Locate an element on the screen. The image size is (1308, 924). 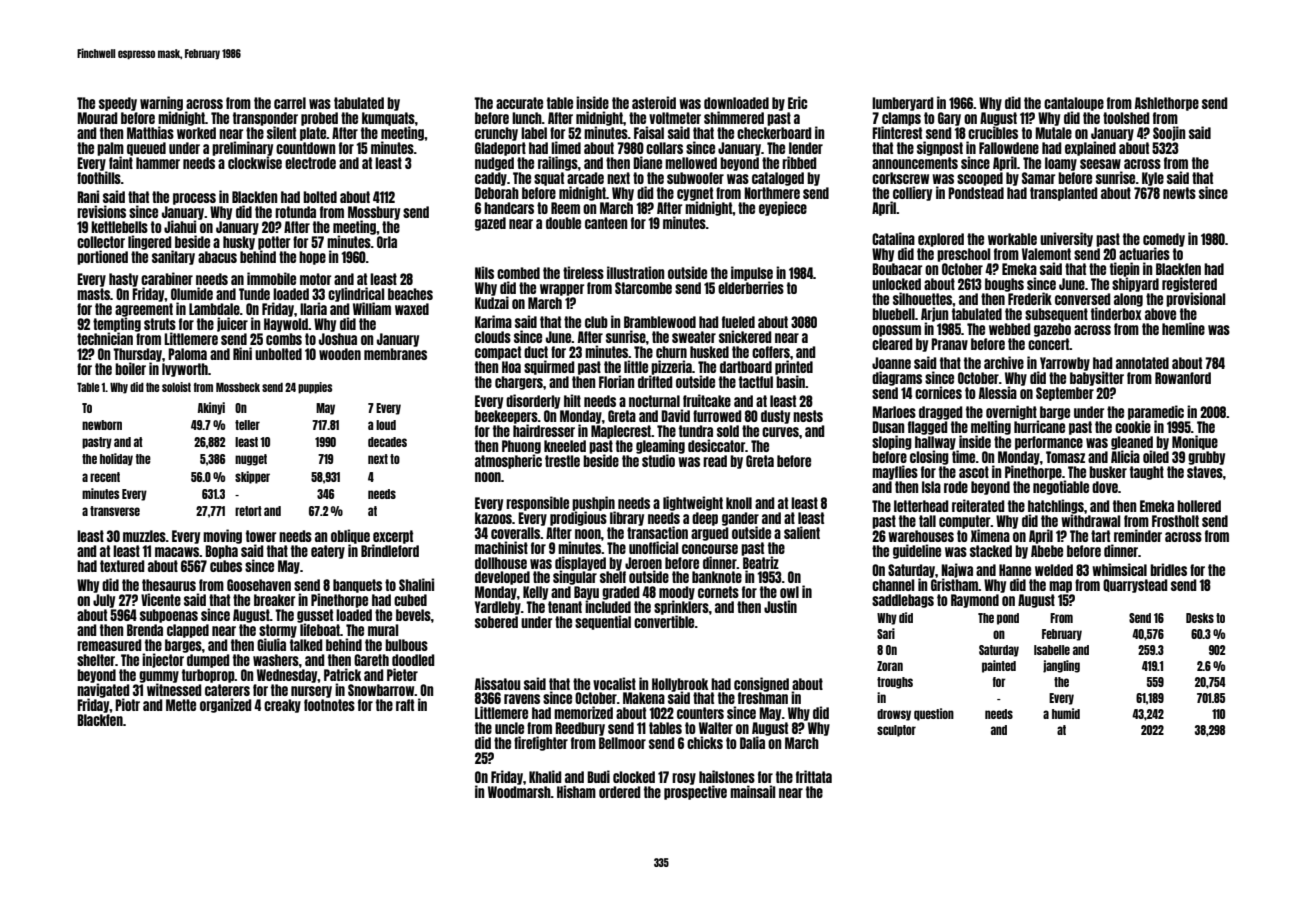
Piotr is located at coordinates (127, 704).
